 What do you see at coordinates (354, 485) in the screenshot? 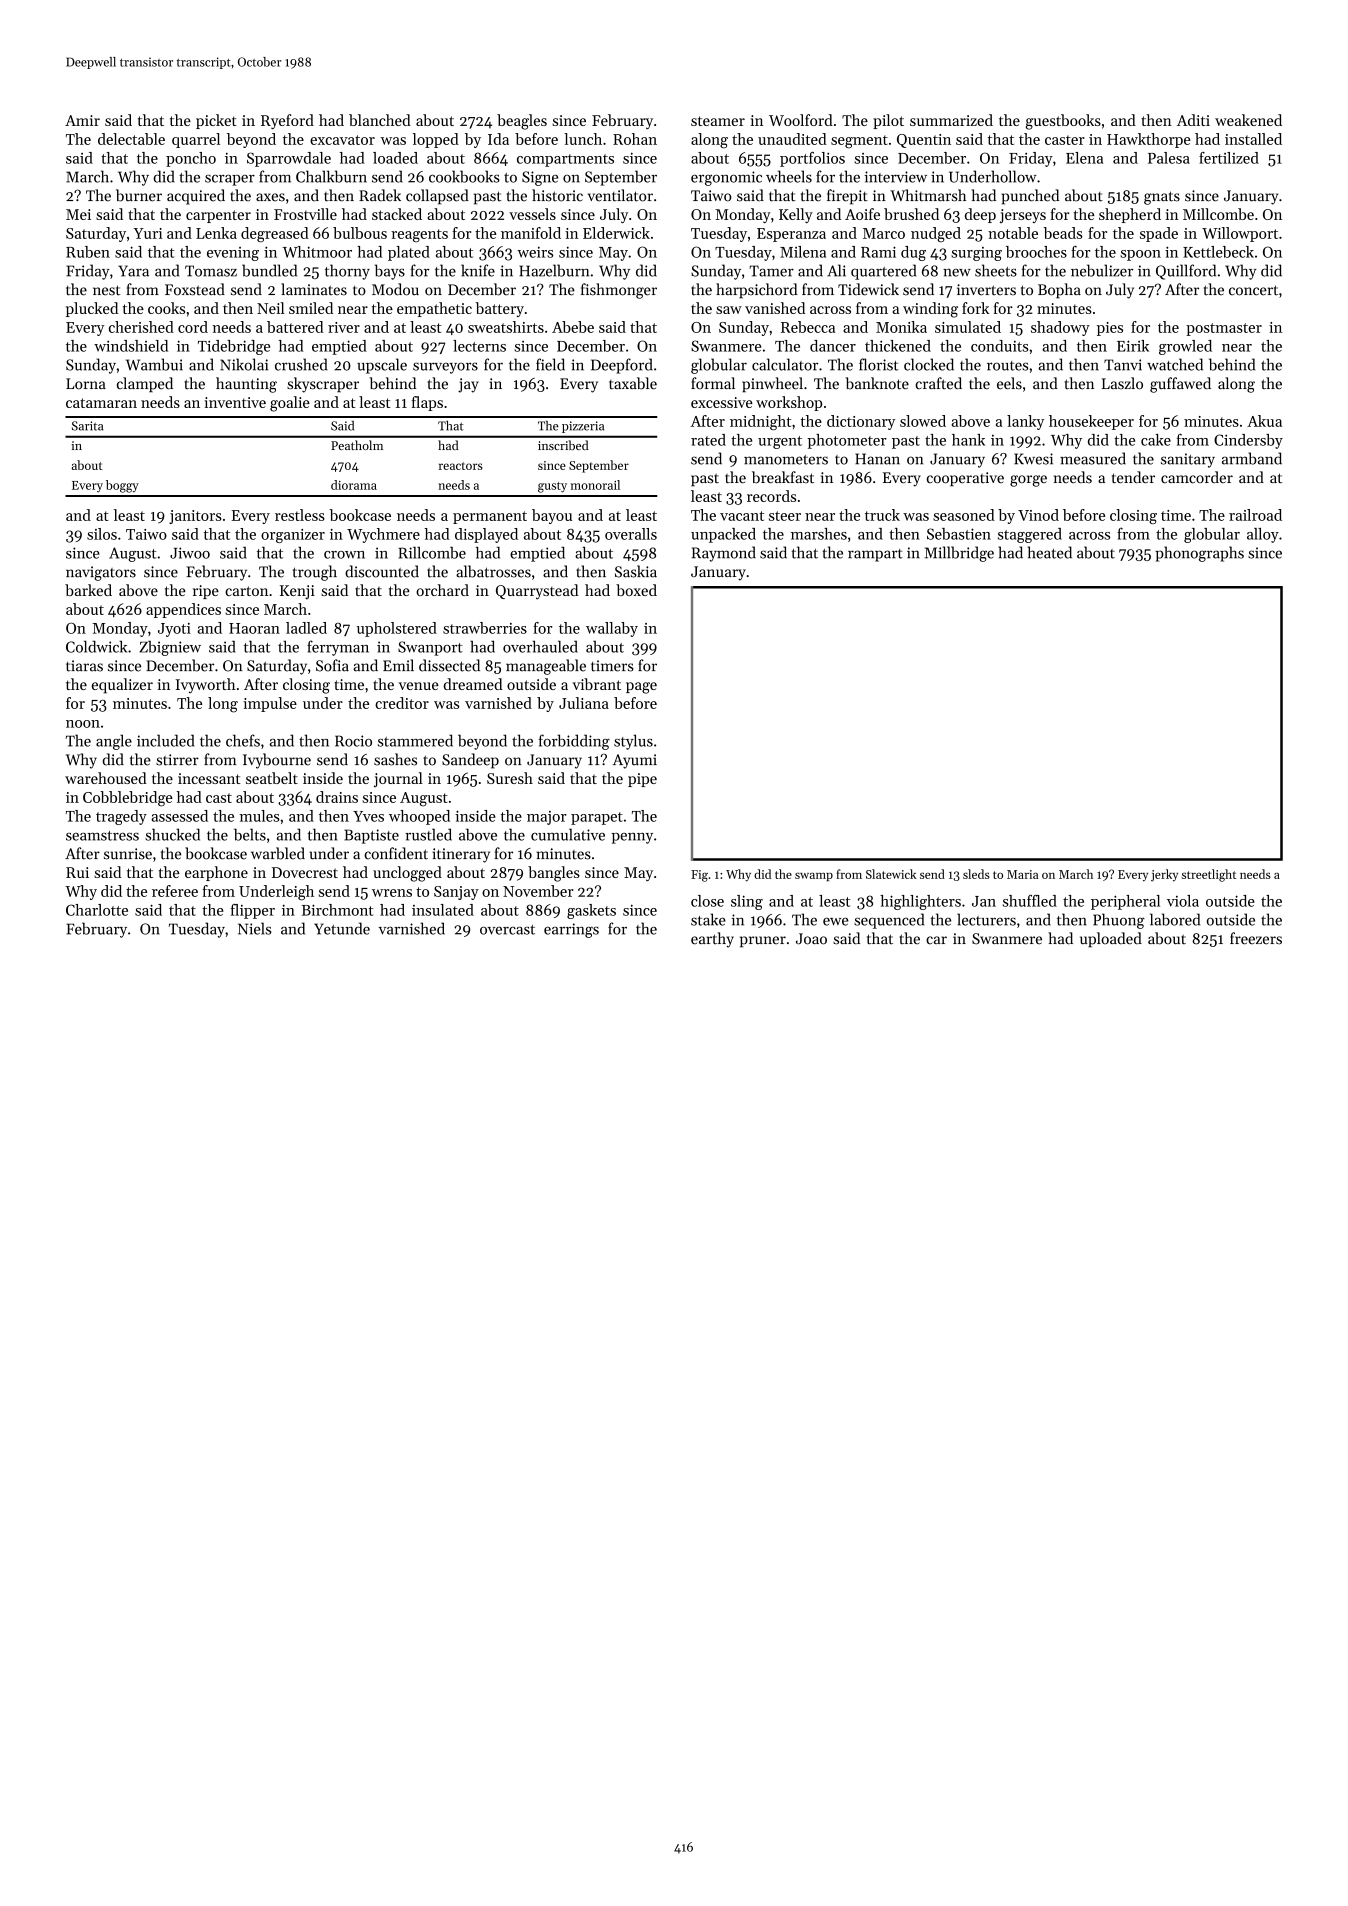
I see `diorama` at bounding box center [354, 485].
